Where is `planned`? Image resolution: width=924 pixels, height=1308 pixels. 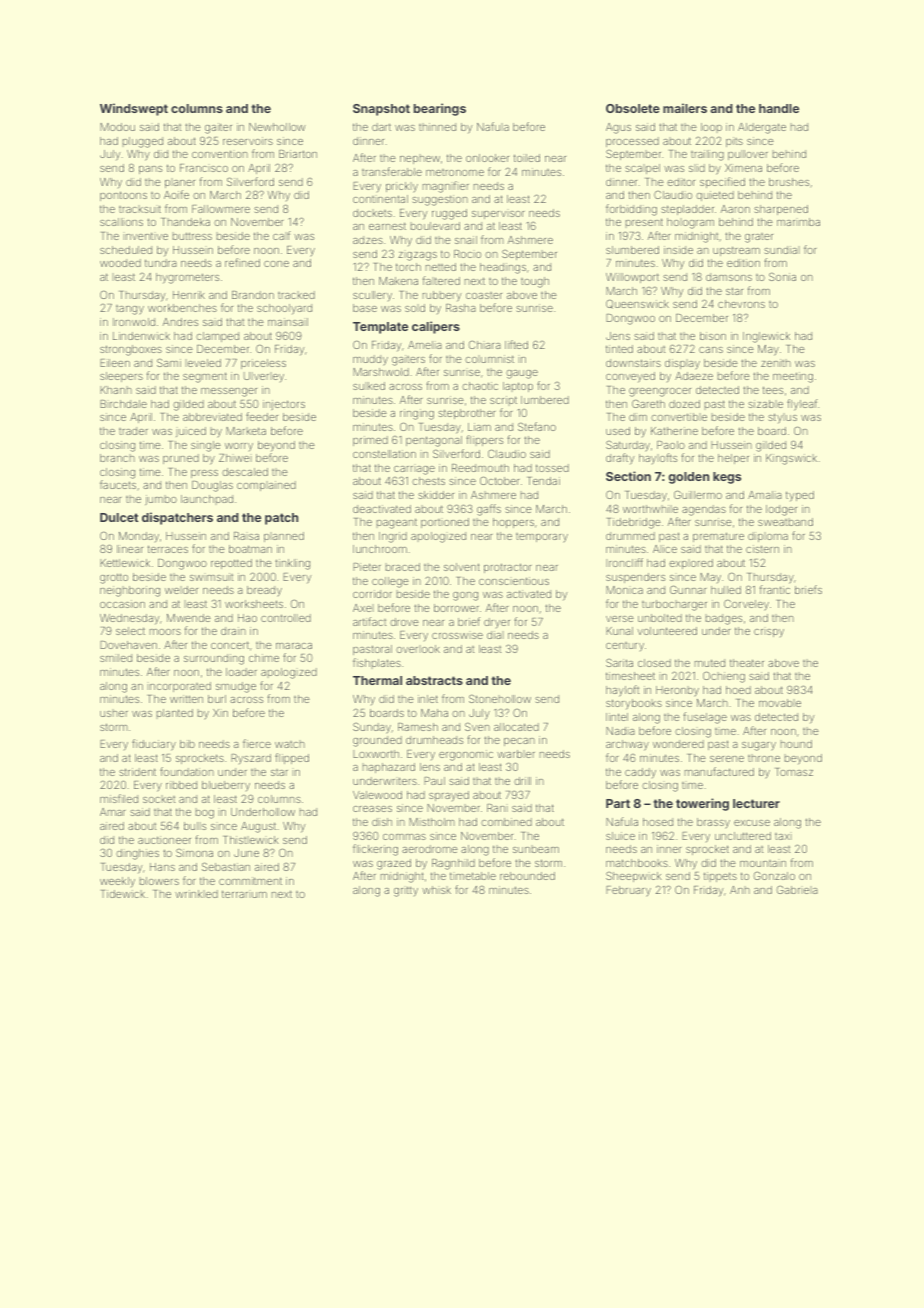
planned is located at coordinates (284, 537).
